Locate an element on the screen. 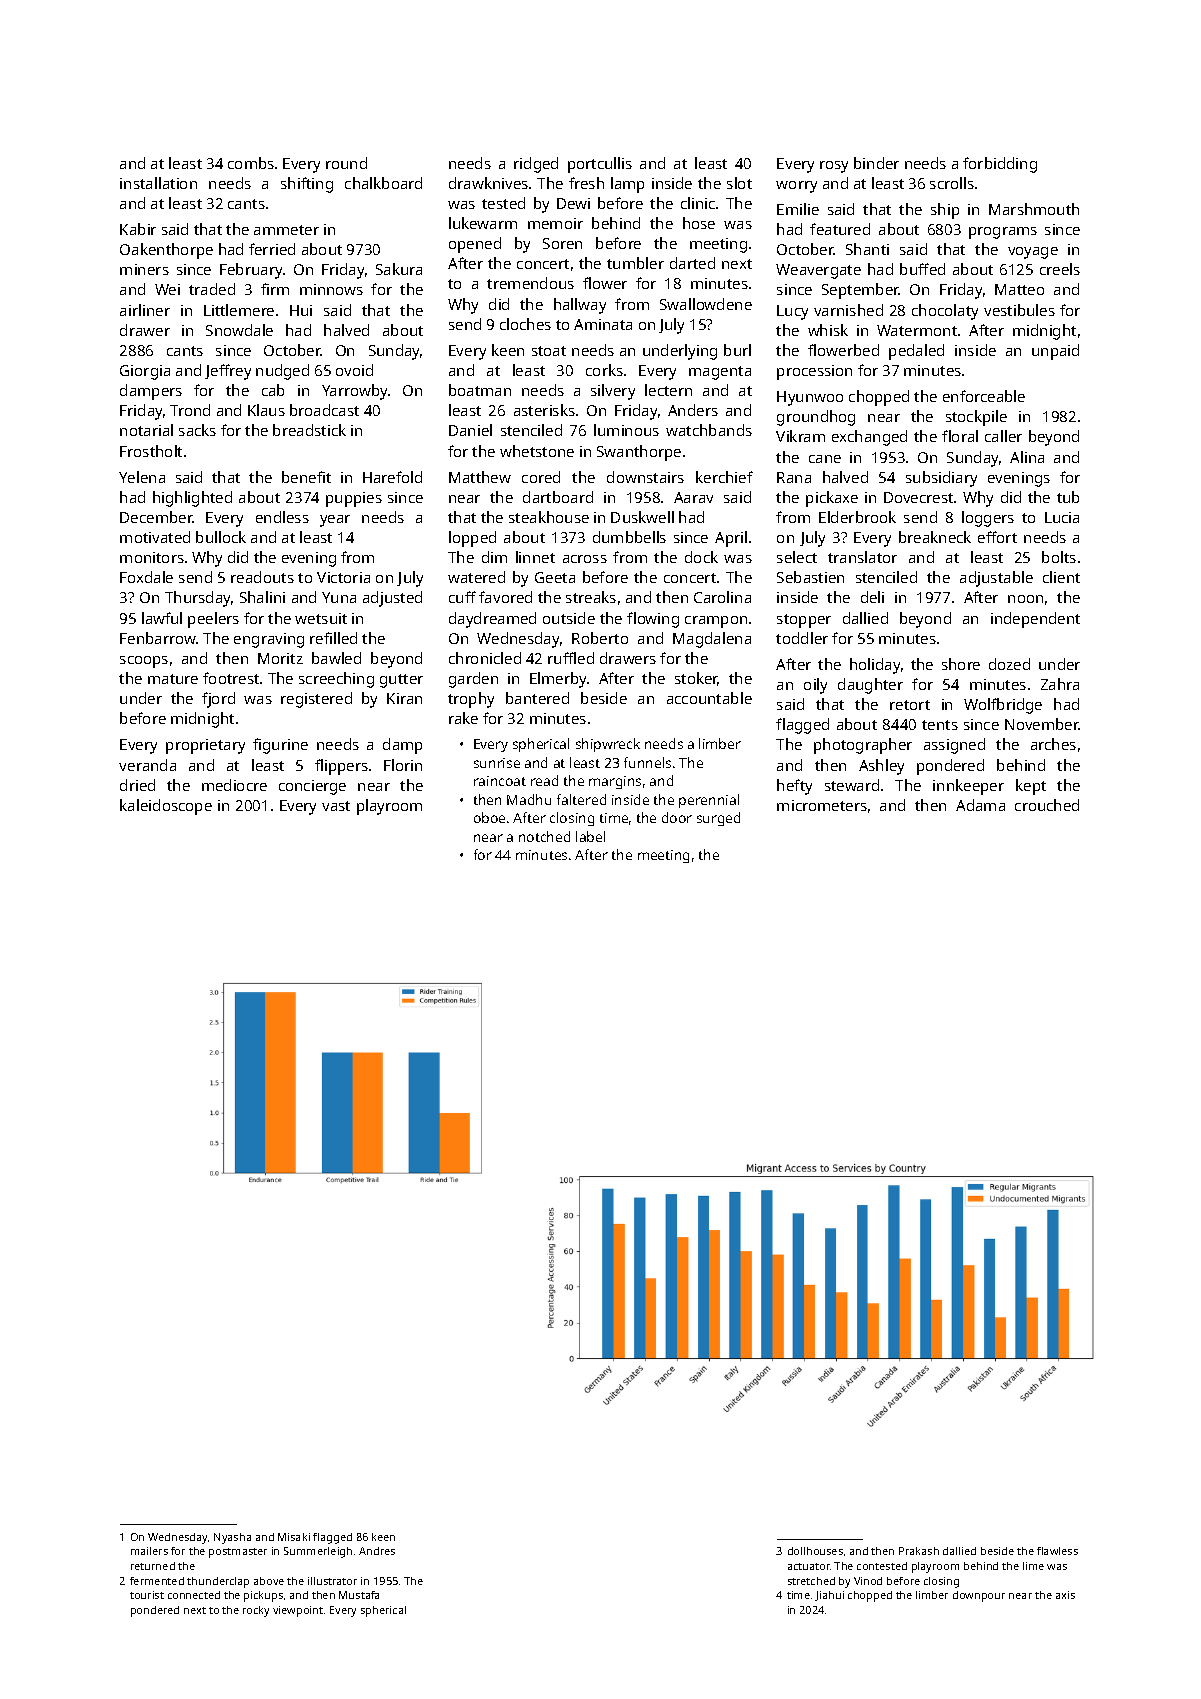 Image resolution: width=1201 pixels, height=1699 pixels. dumbbells is located at coordinates (629, 537).
